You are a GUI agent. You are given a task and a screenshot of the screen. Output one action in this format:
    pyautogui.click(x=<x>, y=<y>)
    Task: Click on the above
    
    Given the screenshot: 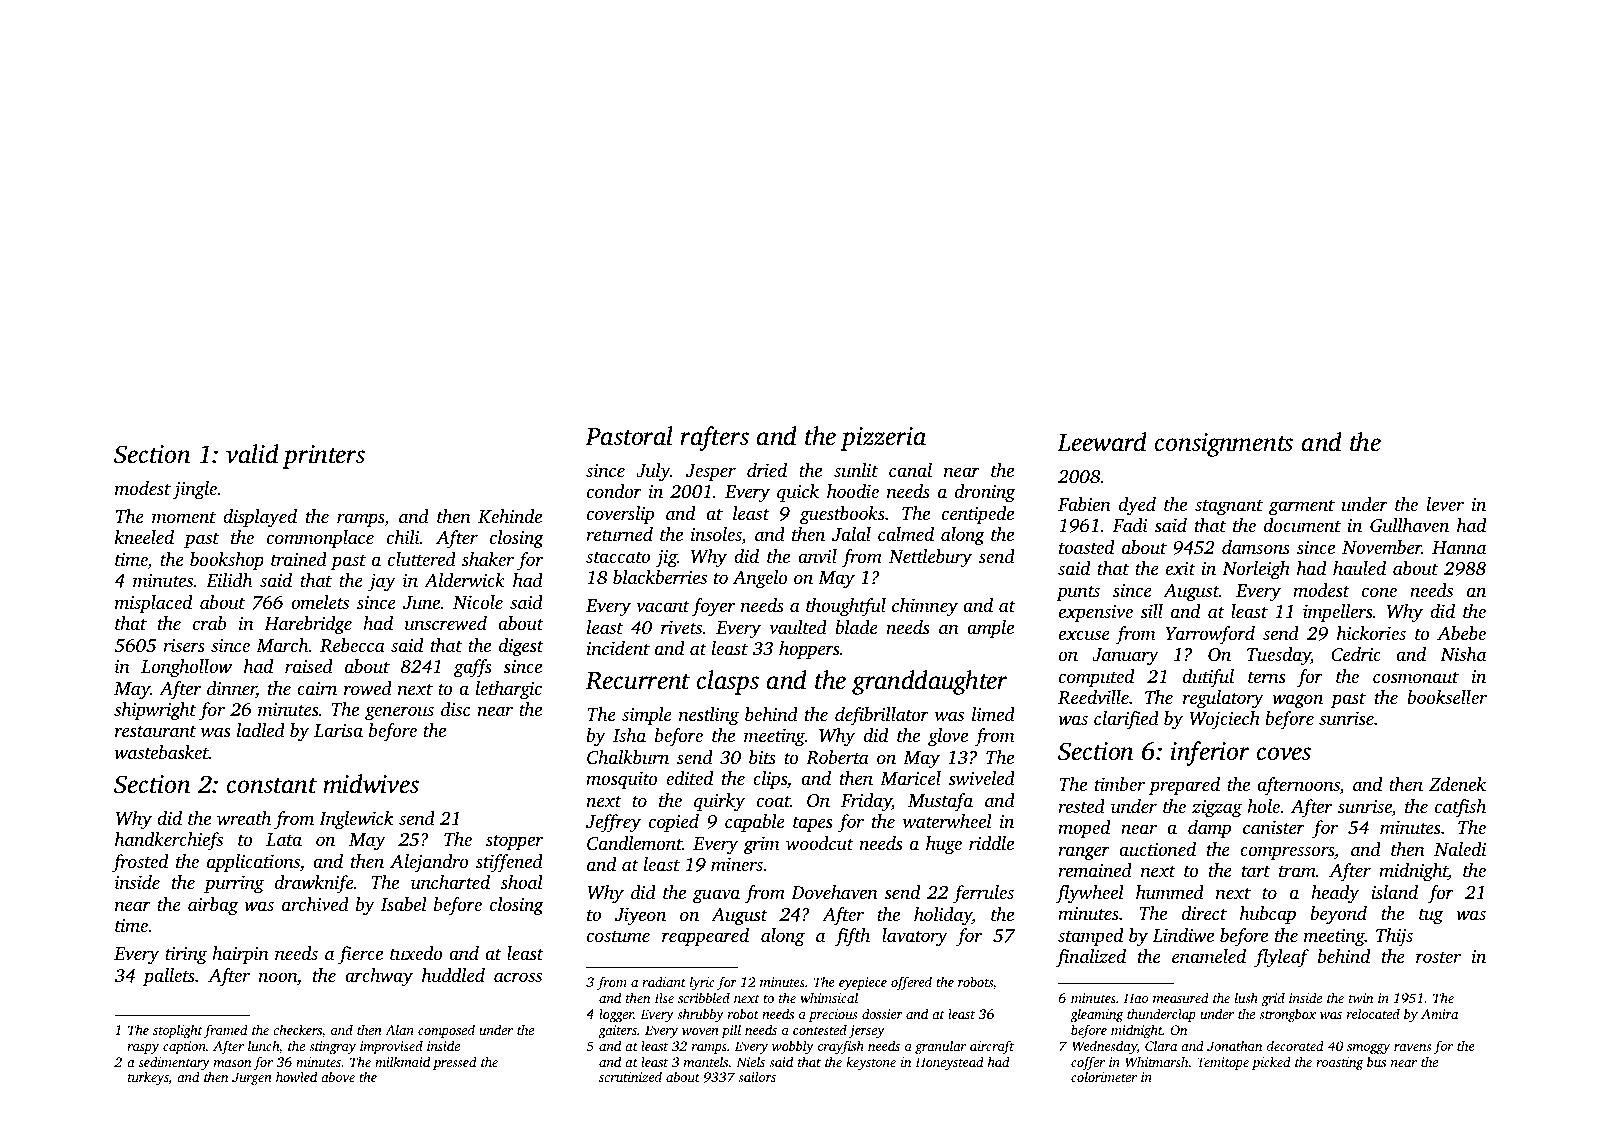 What is the action you would take?
    pyautogui.click(x=338, y=1076)
